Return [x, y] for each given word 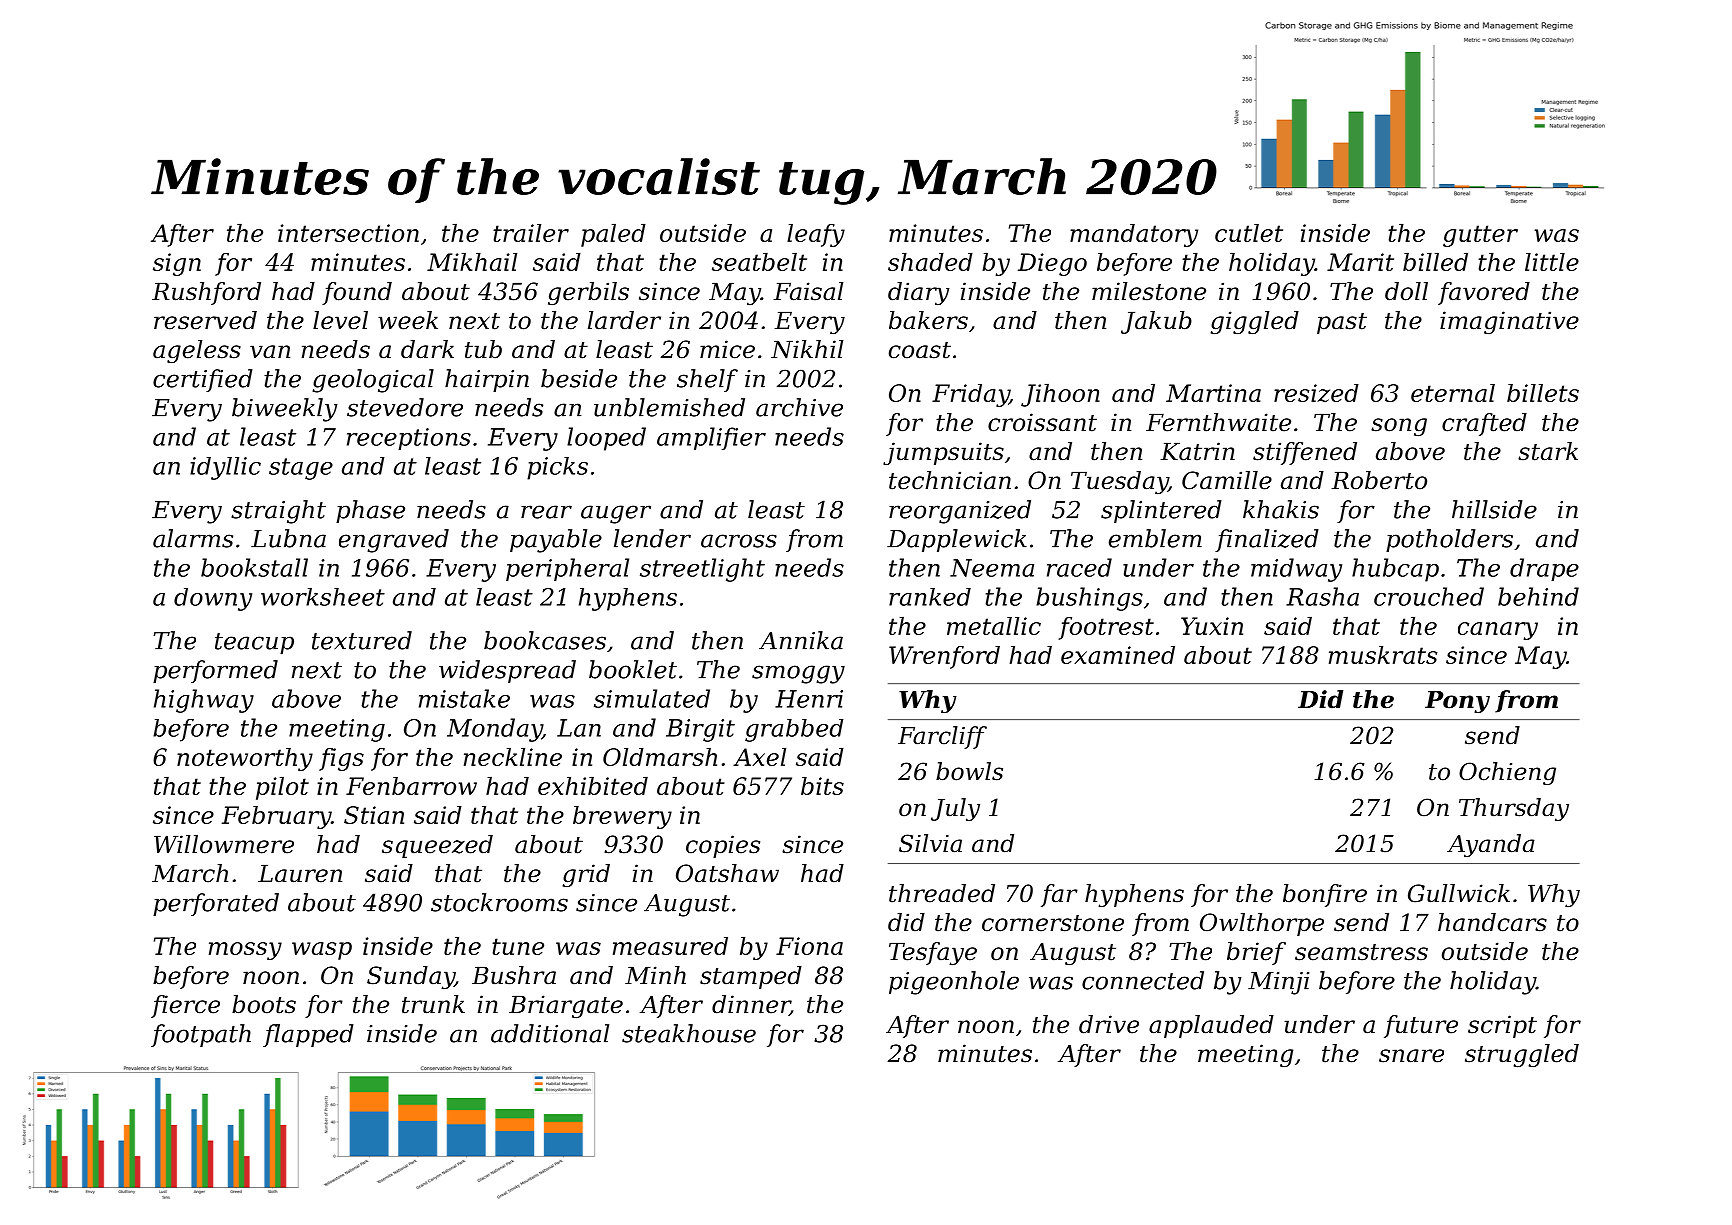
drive [1109, 1024]
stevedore [405, 407]
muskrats [1383, 655]
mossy [245, 951]
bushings [1089, 599]
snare [1411, 1056]
